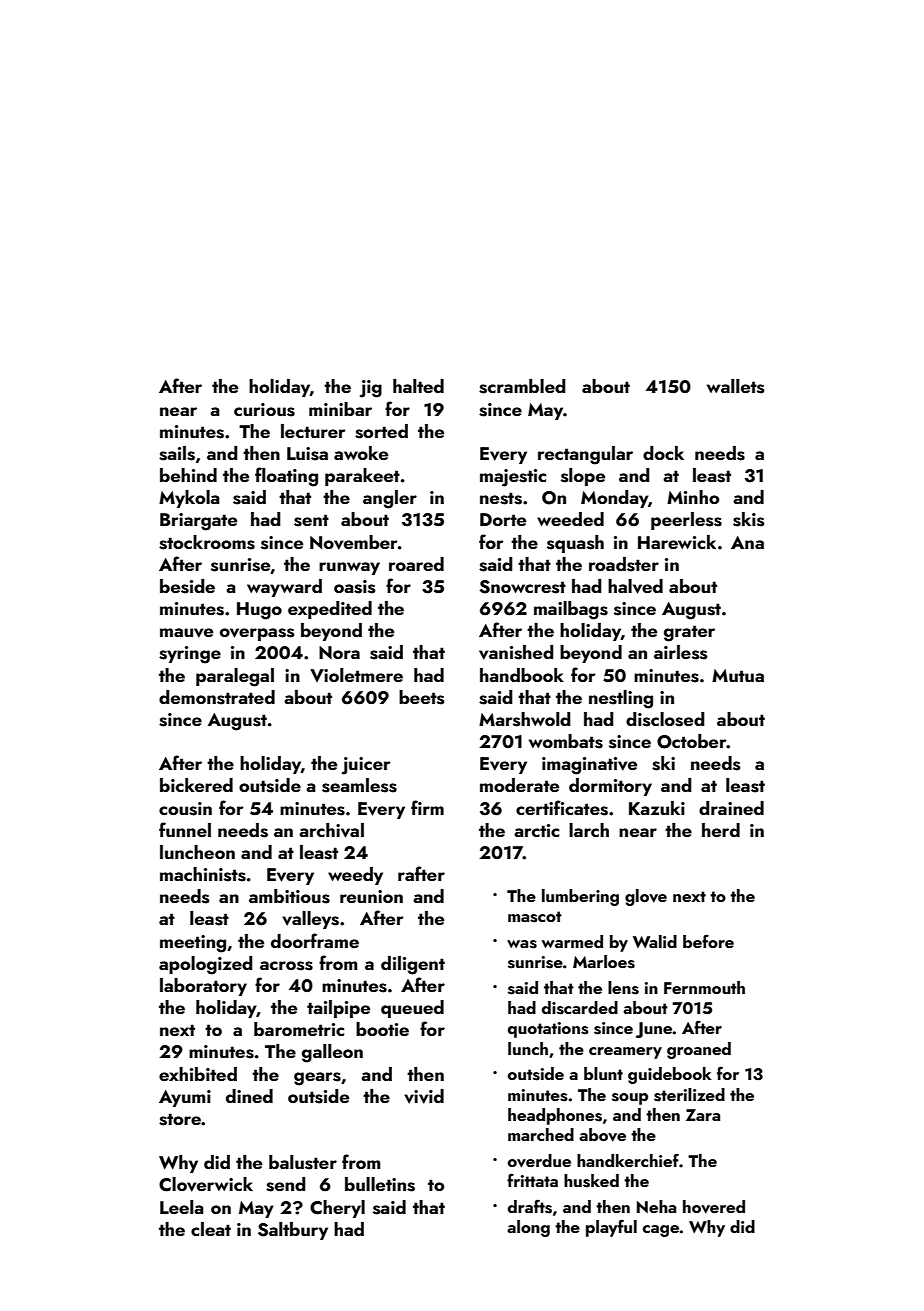  Describe the element at coordinates (541, 1134) in the image. I see `marched` at that location.
